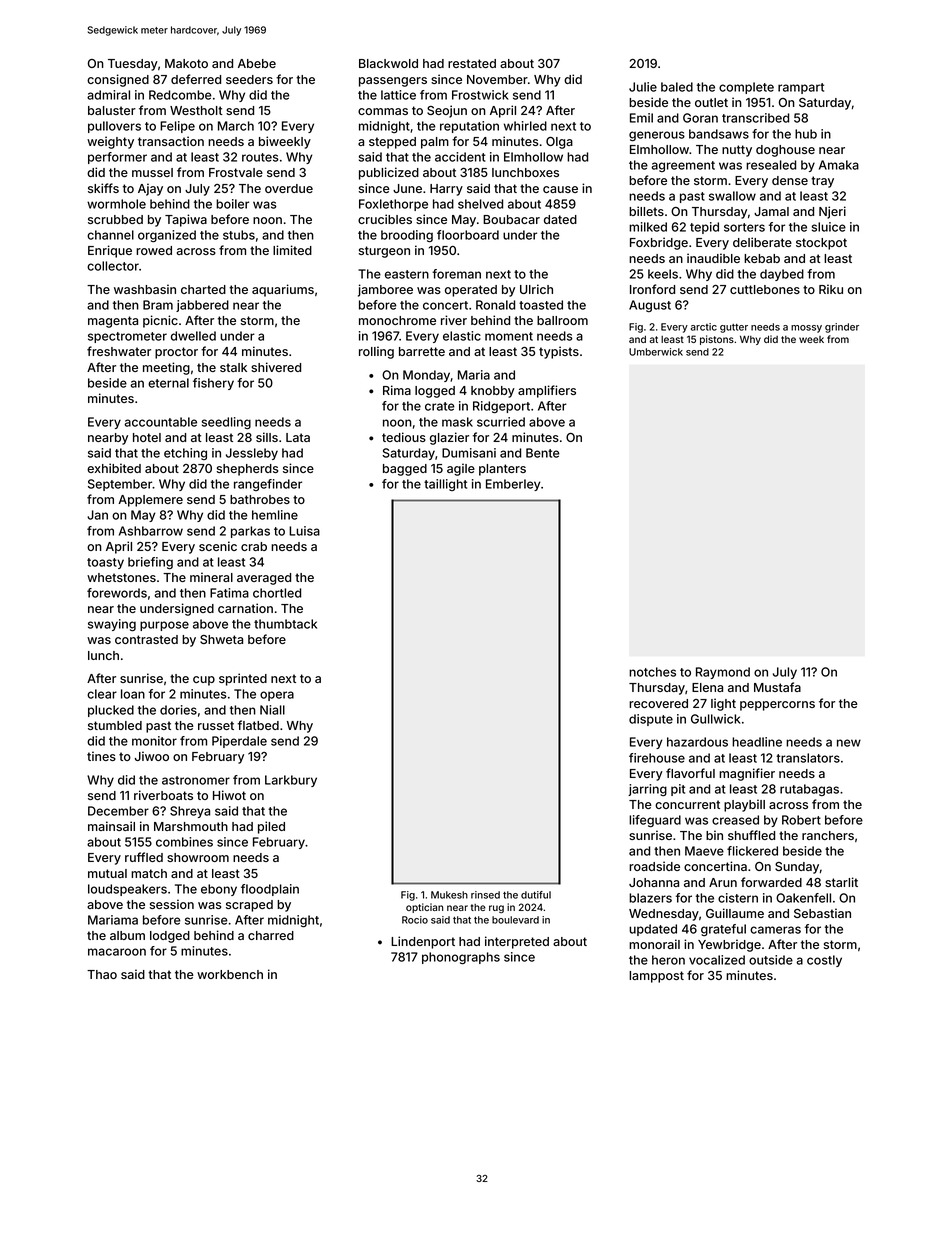 The height and width of the document is (1233, 952). I want to click on sills, so click(267, 437).
